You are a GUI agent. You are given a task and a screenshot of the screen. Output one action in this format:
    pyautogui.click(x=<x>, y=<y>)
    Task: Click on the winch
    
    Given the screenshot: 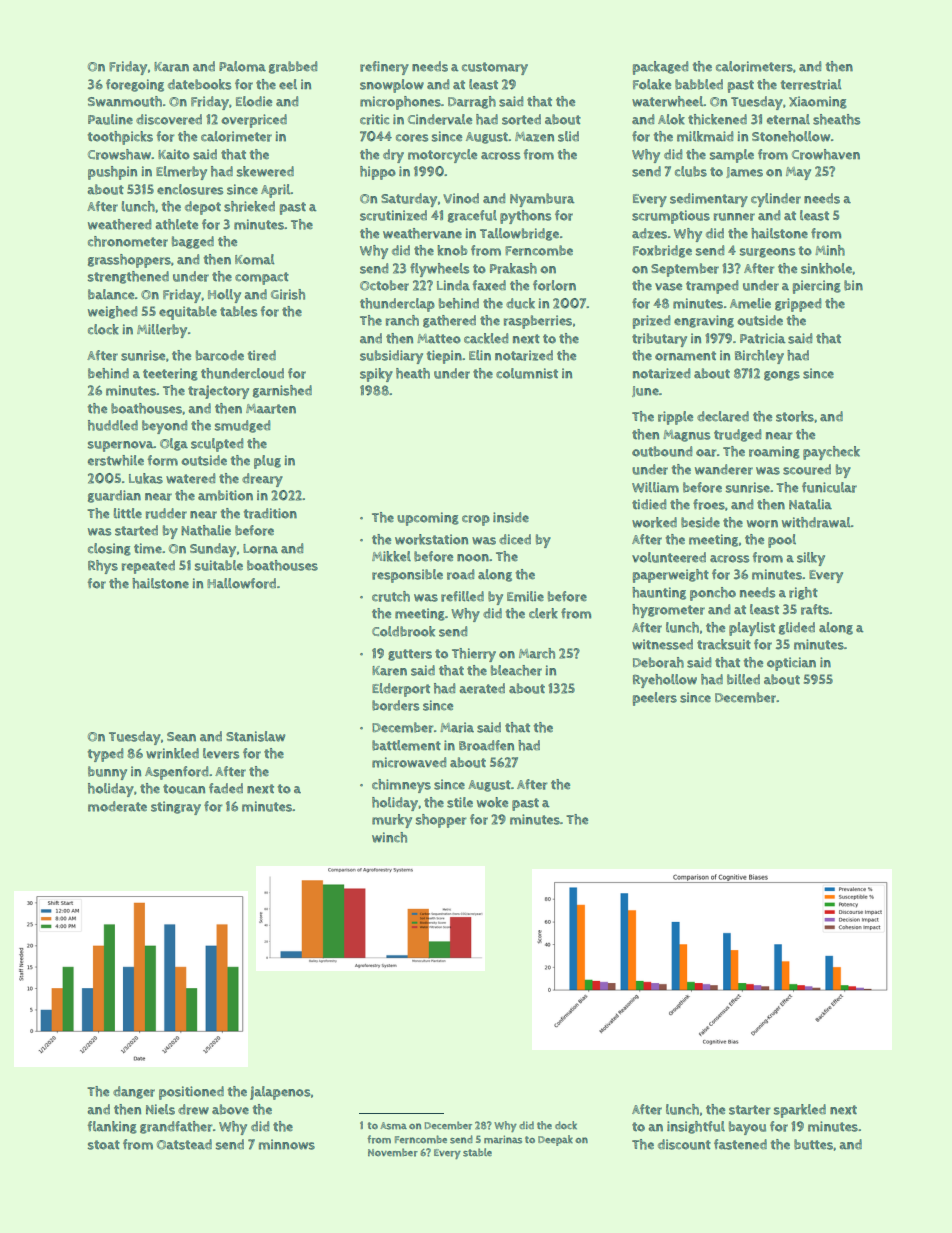 What is the action you would take?
    pyautogui.click(x=389, y=837)
